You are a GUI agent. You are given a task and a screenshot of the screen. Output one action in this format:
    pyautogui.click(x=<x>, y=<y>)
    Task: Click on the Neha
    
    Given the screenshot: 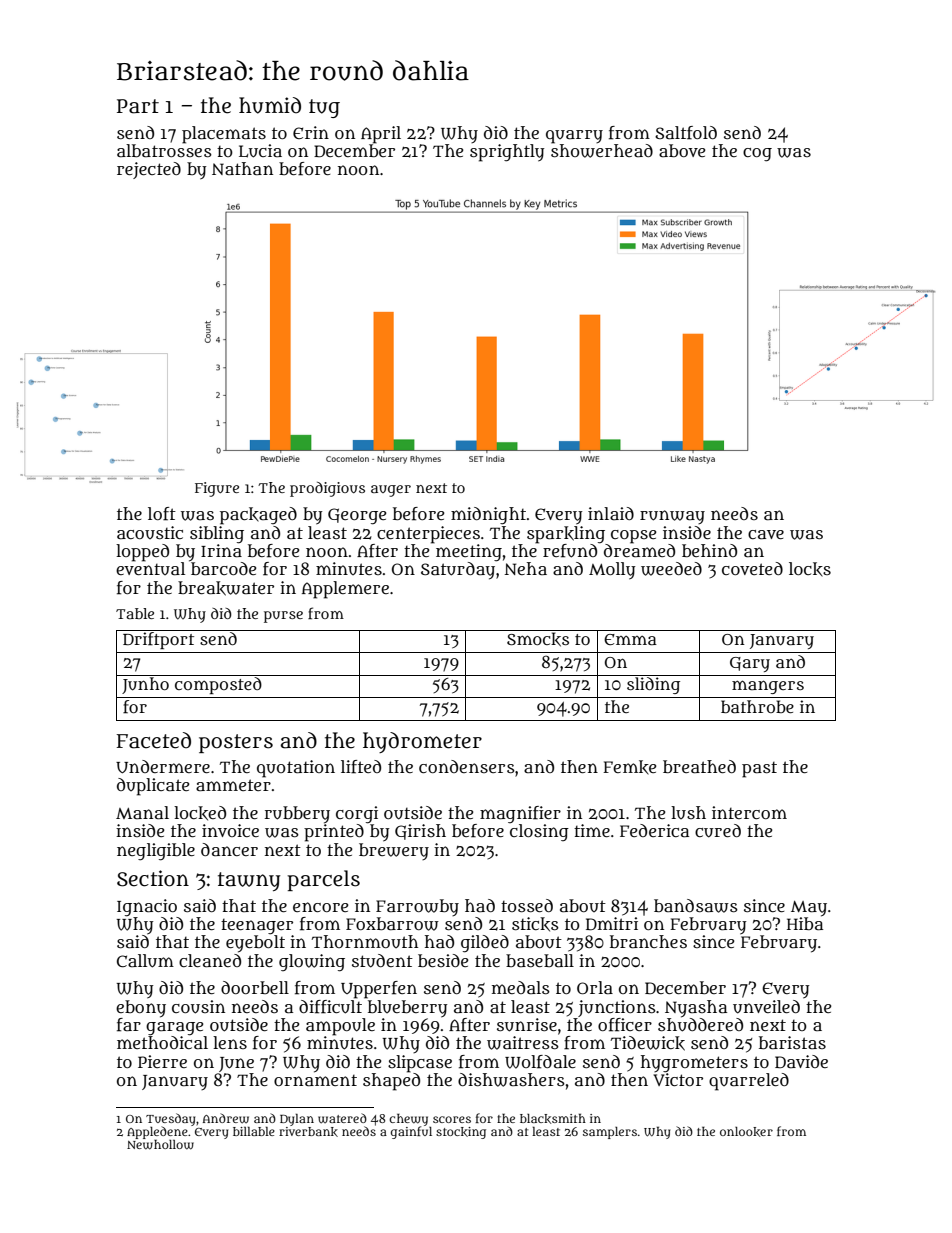 What is the action you would take?
    pyautogui.click(x=525, y=568)
